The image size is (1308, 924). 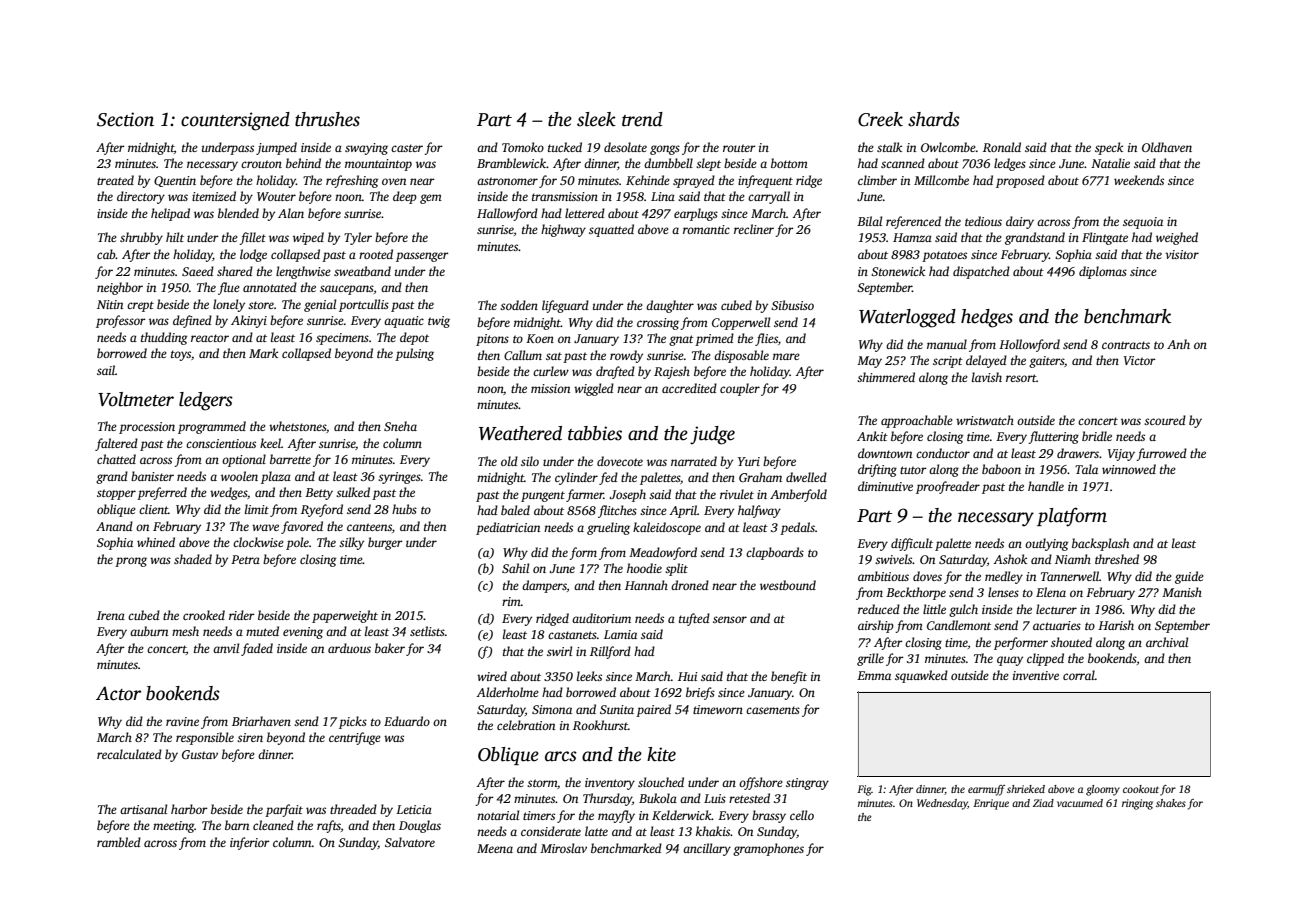 I want to click on speck, so click(x=1109, y=148).
